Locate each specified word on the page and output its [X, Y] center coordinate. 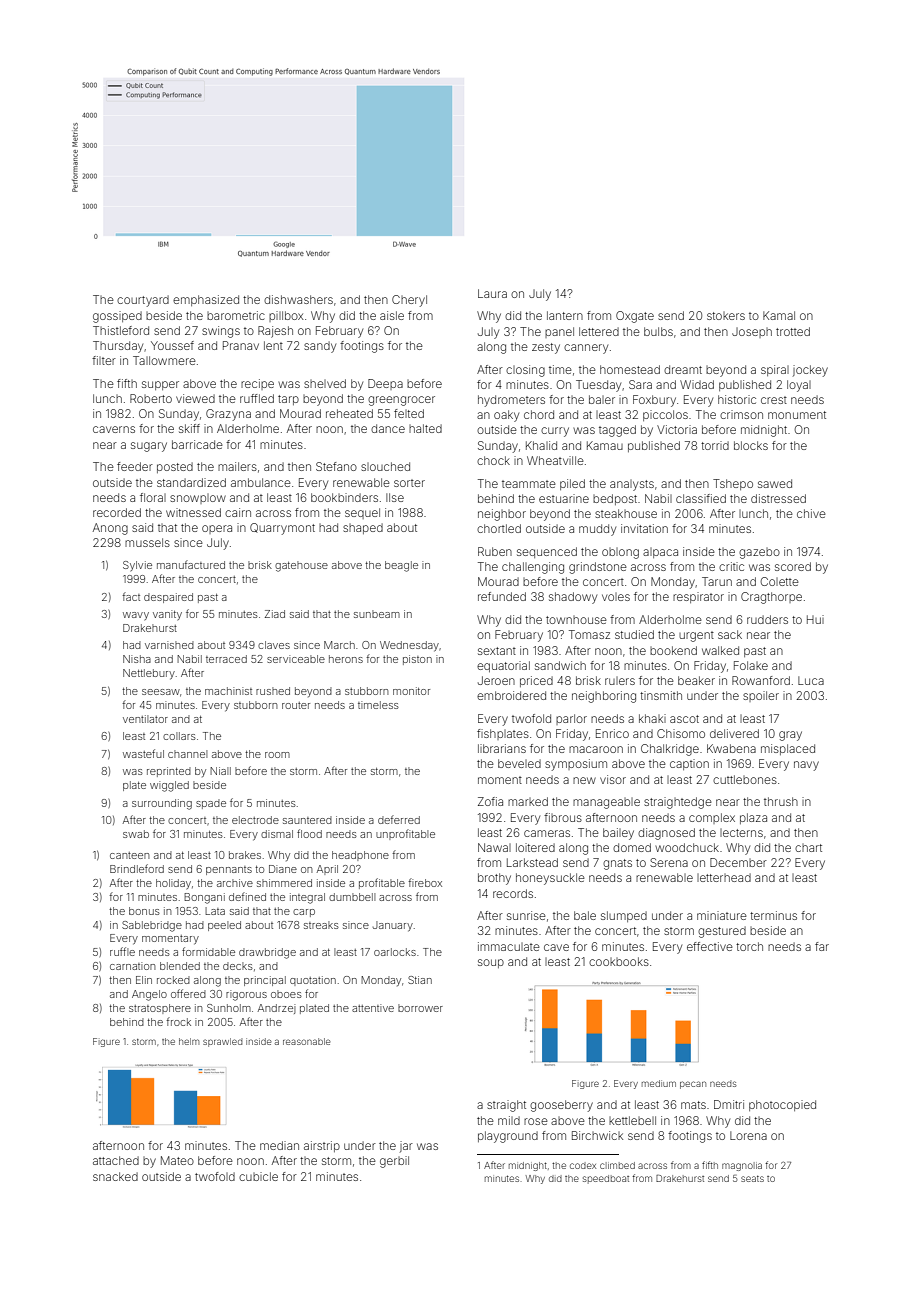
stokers [726, 316]
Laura [492, 293]
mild [509, 1120]
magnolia [742, 1166]
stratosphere [160, 1009]
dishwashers [298, 299]
